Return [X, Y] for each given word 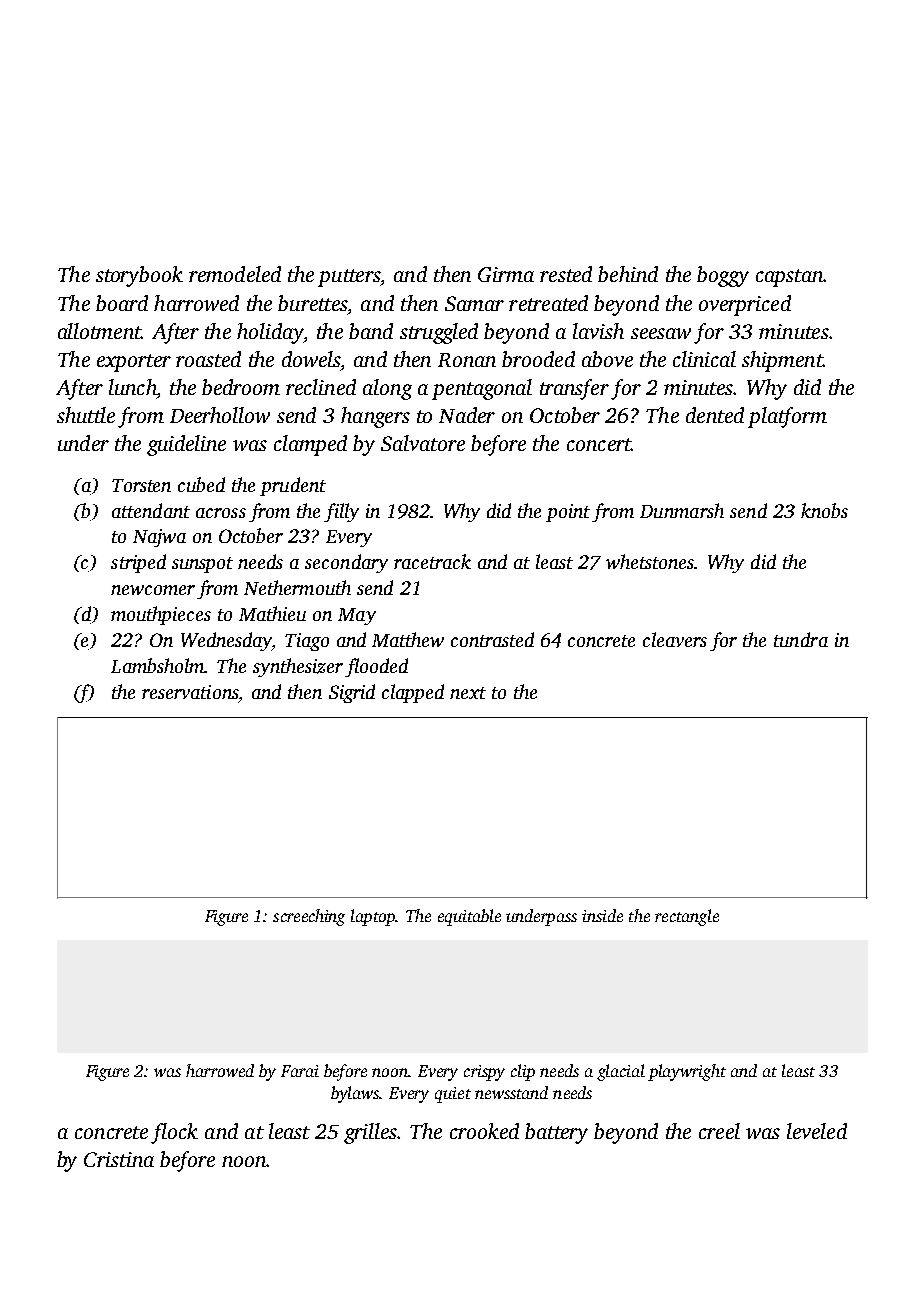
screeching [309, 917]
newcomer [153, 590]
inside [602, 915]
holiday [270, 333]
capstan [789, 278]
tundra [801, 639]
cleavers [675, 639]
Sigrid [352, 693]
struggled [439, 333]
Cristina [119, 1159]
